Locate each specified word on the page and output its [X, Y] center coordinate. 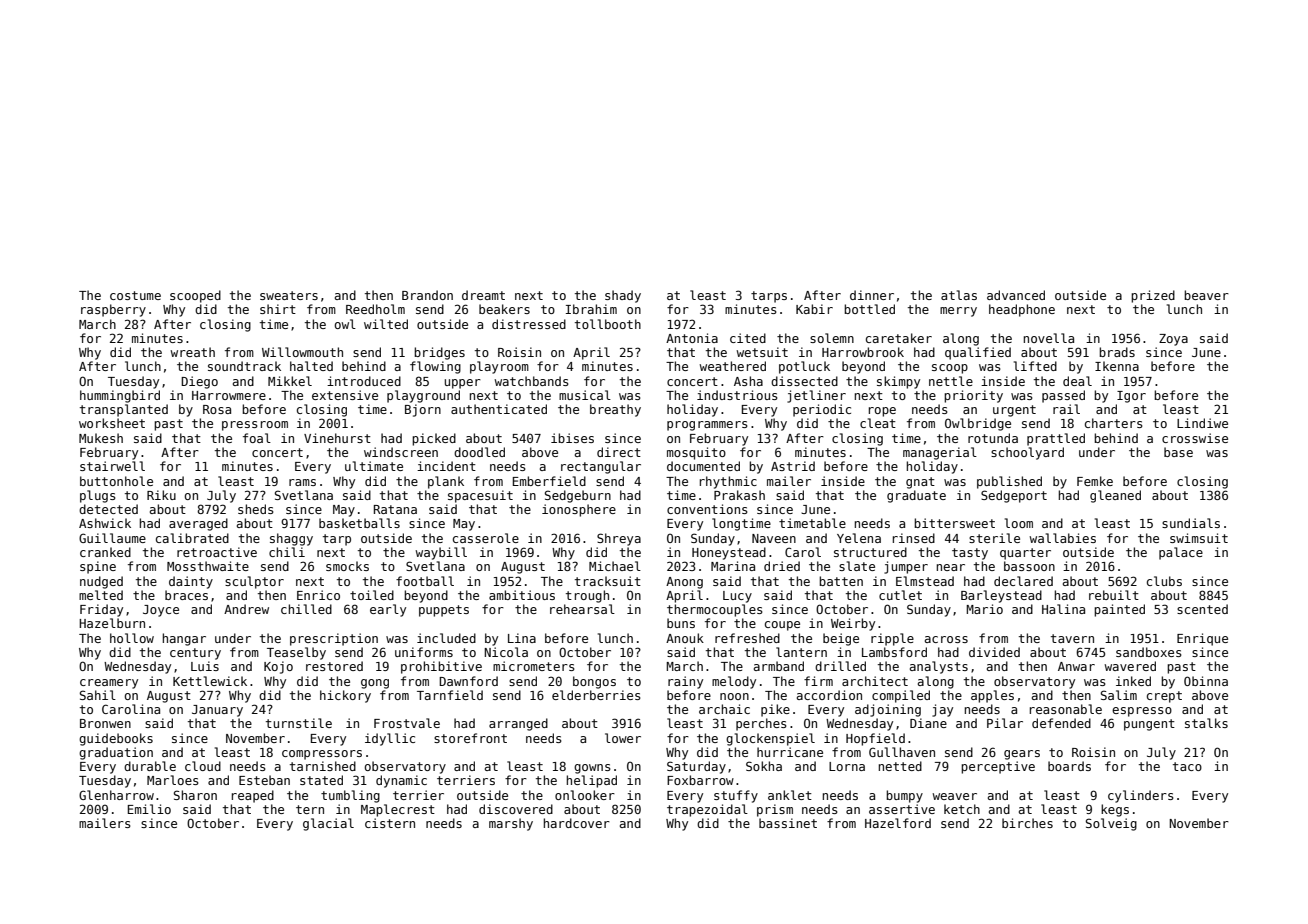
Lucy [737, 597]
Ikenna [1117, 366]
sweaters [289, 295]
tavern [1072, 638]
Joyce [161, 611]
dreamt [483, 295]
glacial [328, 824]
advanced [1016, 295]
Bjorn [423, 410]
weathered [732, 366]
